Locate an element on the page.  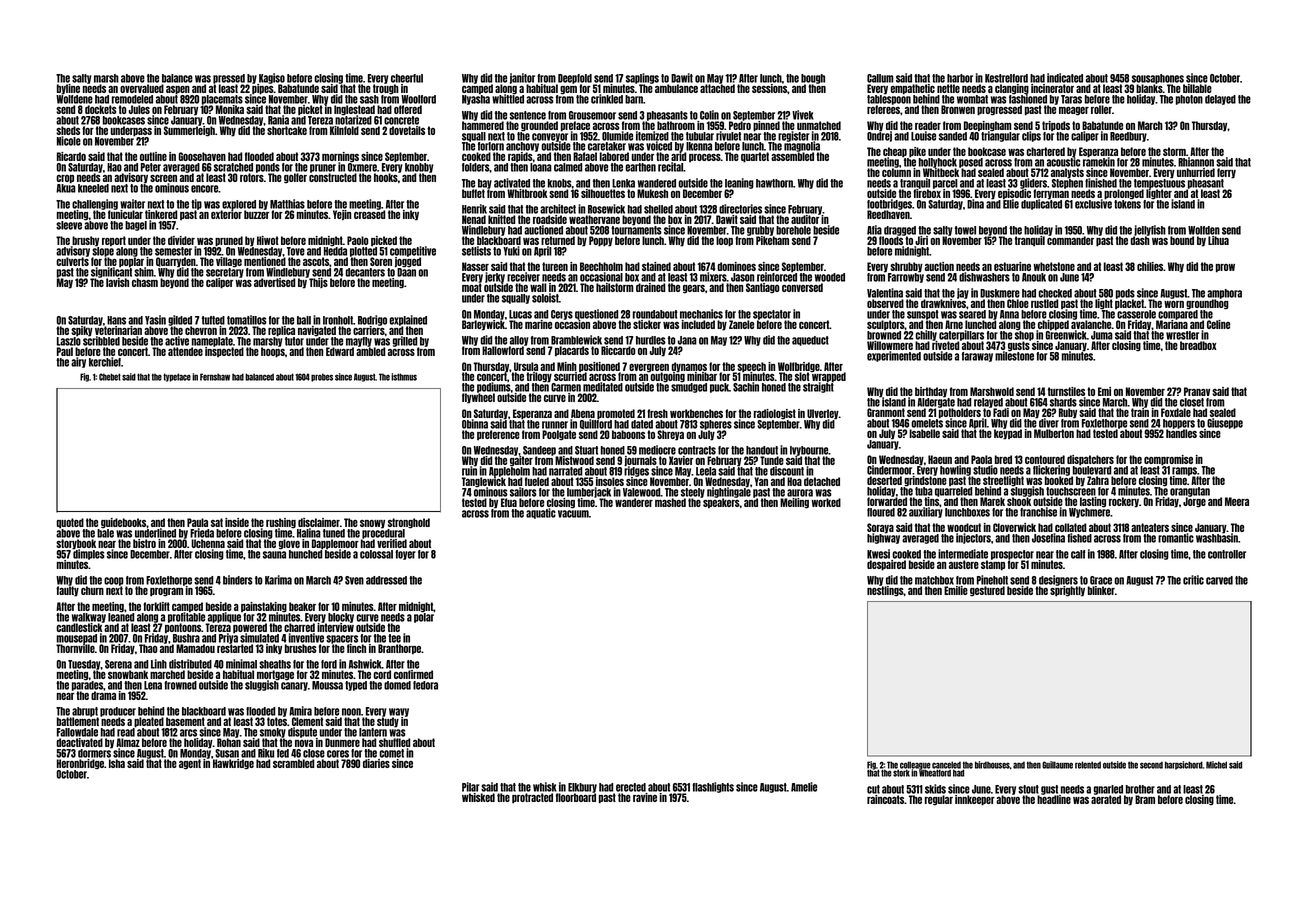
aquatic is located at coordinates (541, 513).
